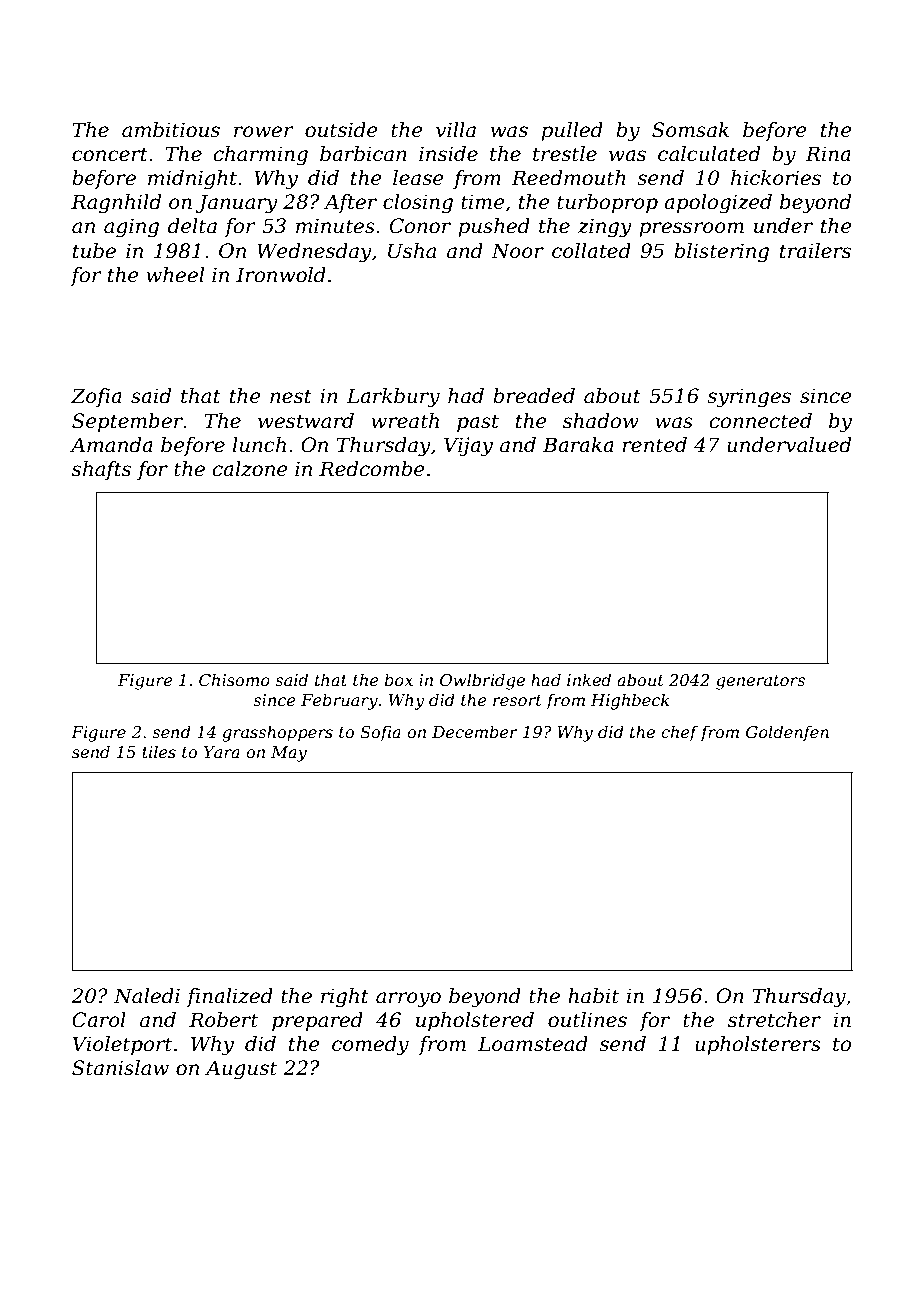  What do you see at coordinates (120, 1068) in the screenshot?
I see `Stanislaw` at bounding box center [120, 1068].
